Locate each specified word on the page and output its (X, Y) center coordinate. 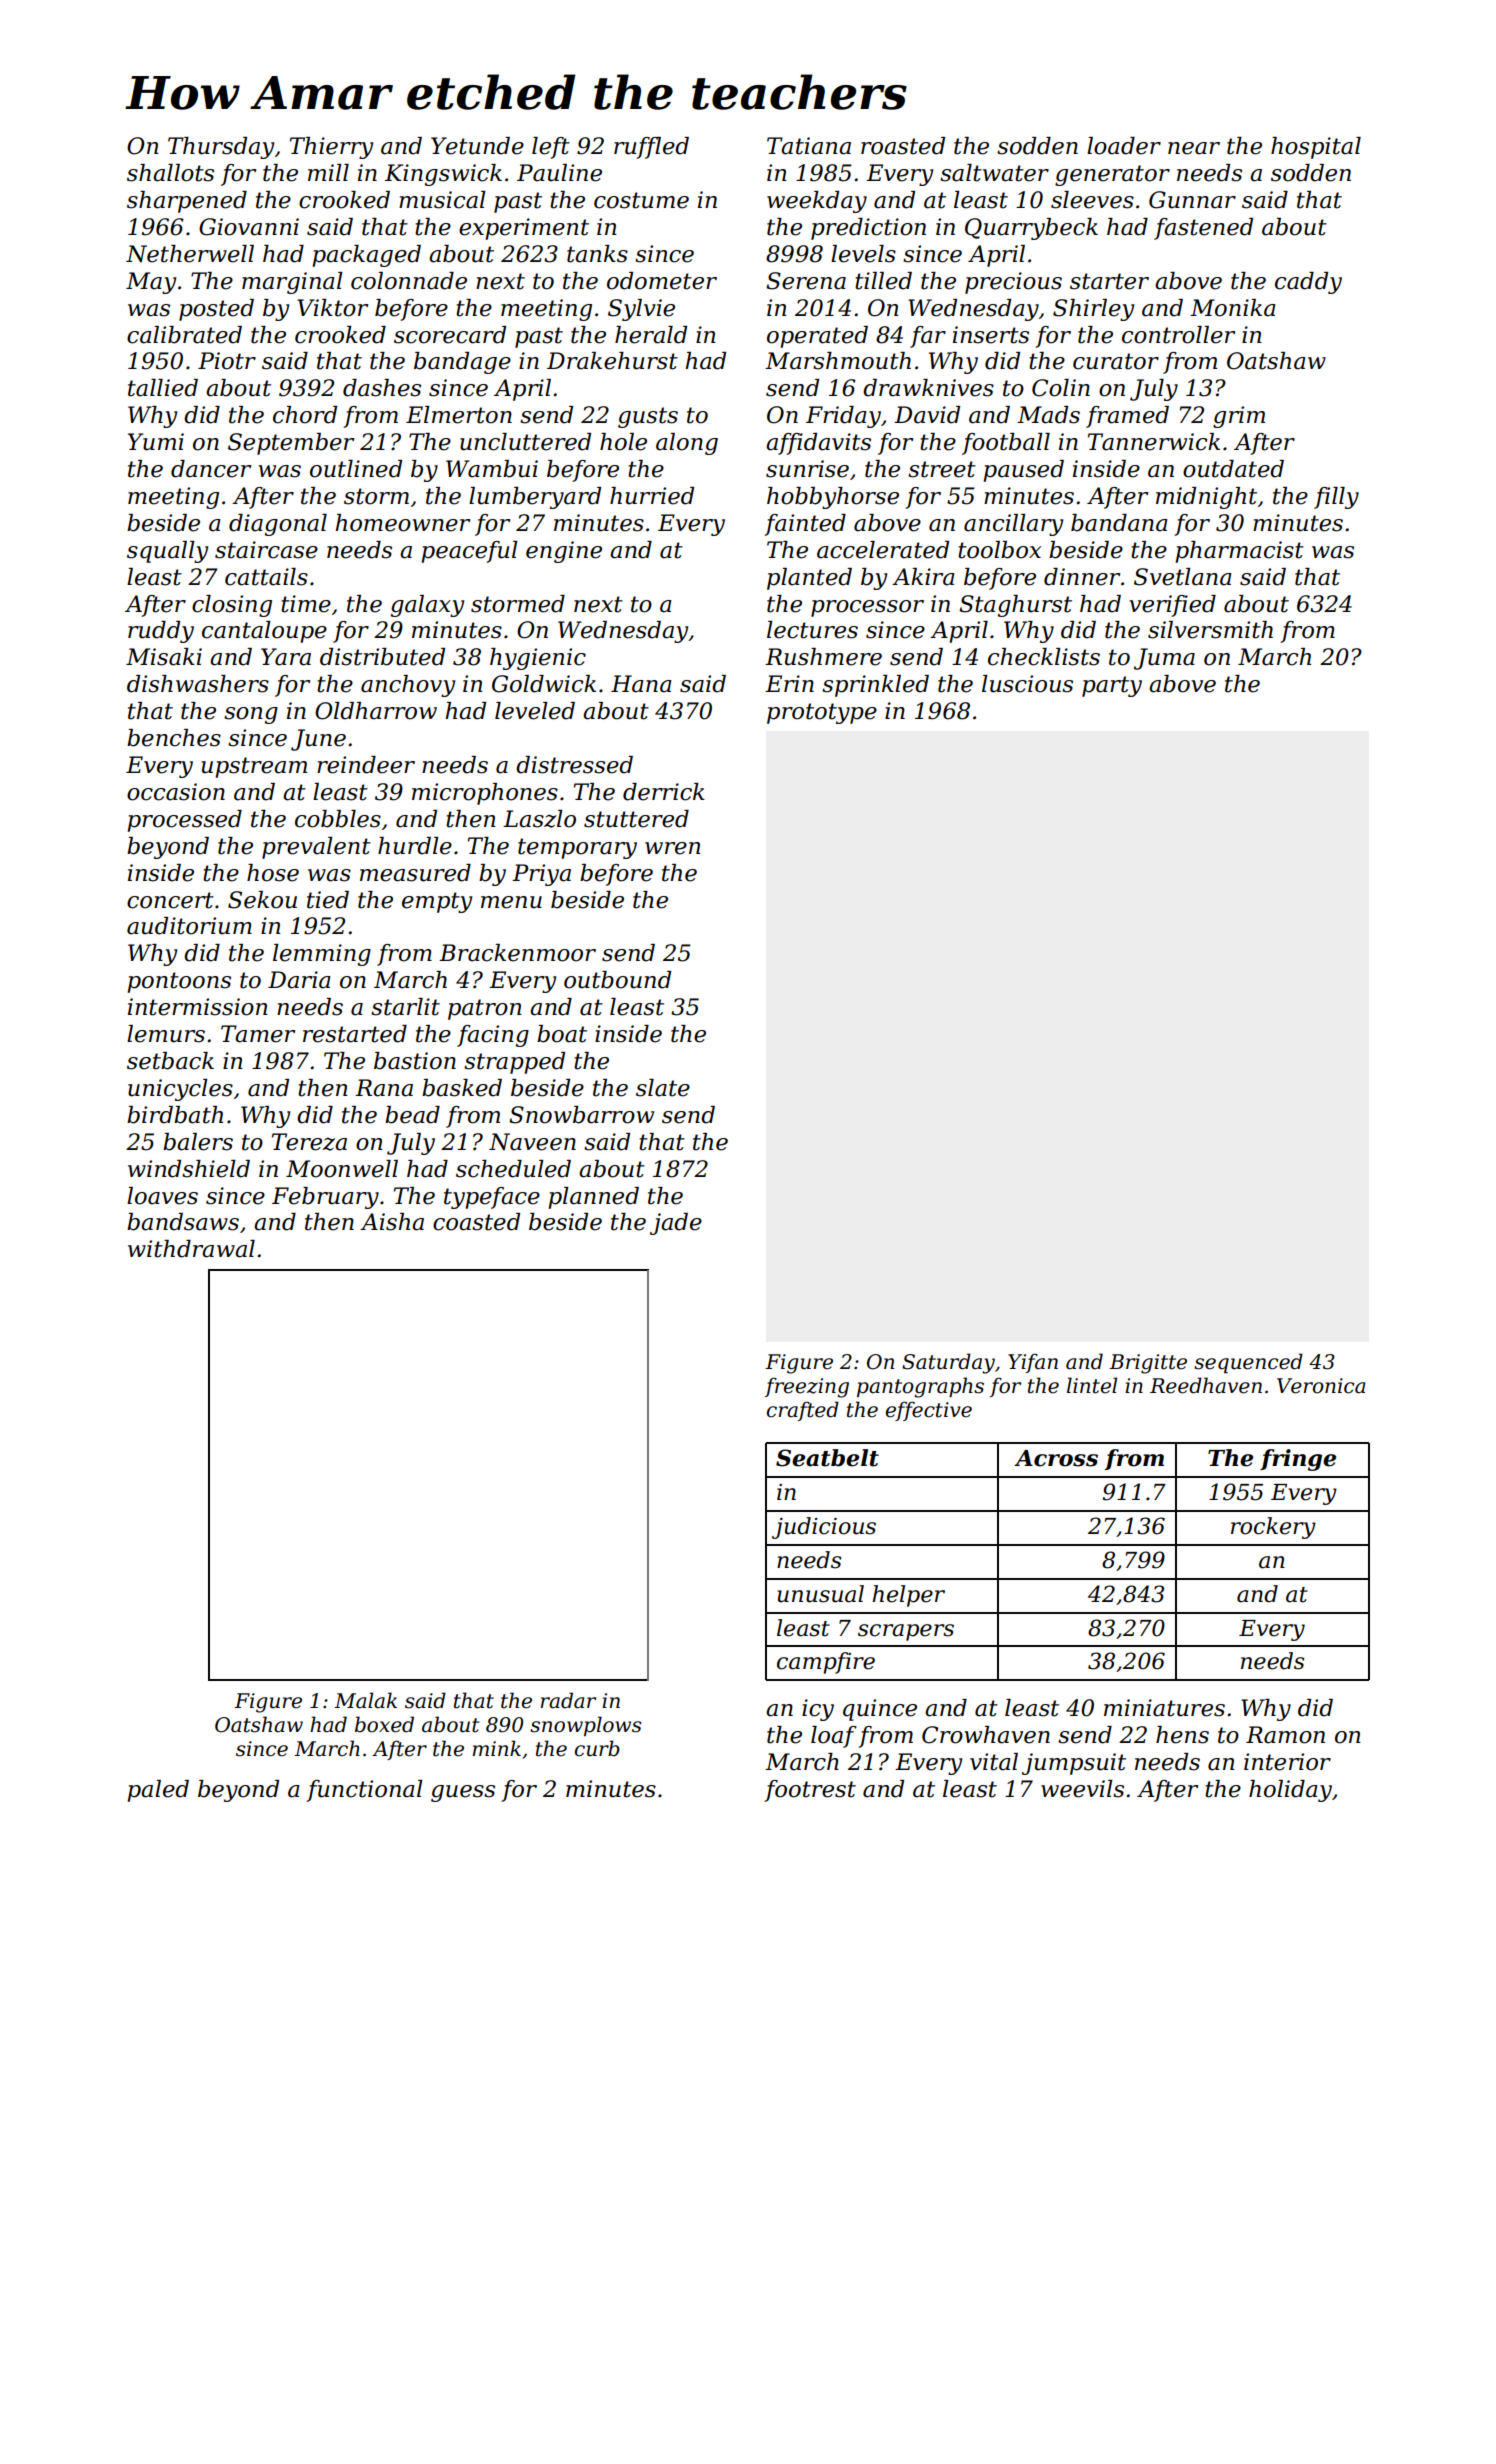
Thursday (221, 148)
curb (597, 1748)
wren (673, 848)
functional (364, 1791)
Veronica (1321, 1386)
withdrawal (191, 1249)
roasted (903, 146)
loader (1124, 146)
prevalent (316, 848)
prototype (822, 713)
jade (676, 1224)
